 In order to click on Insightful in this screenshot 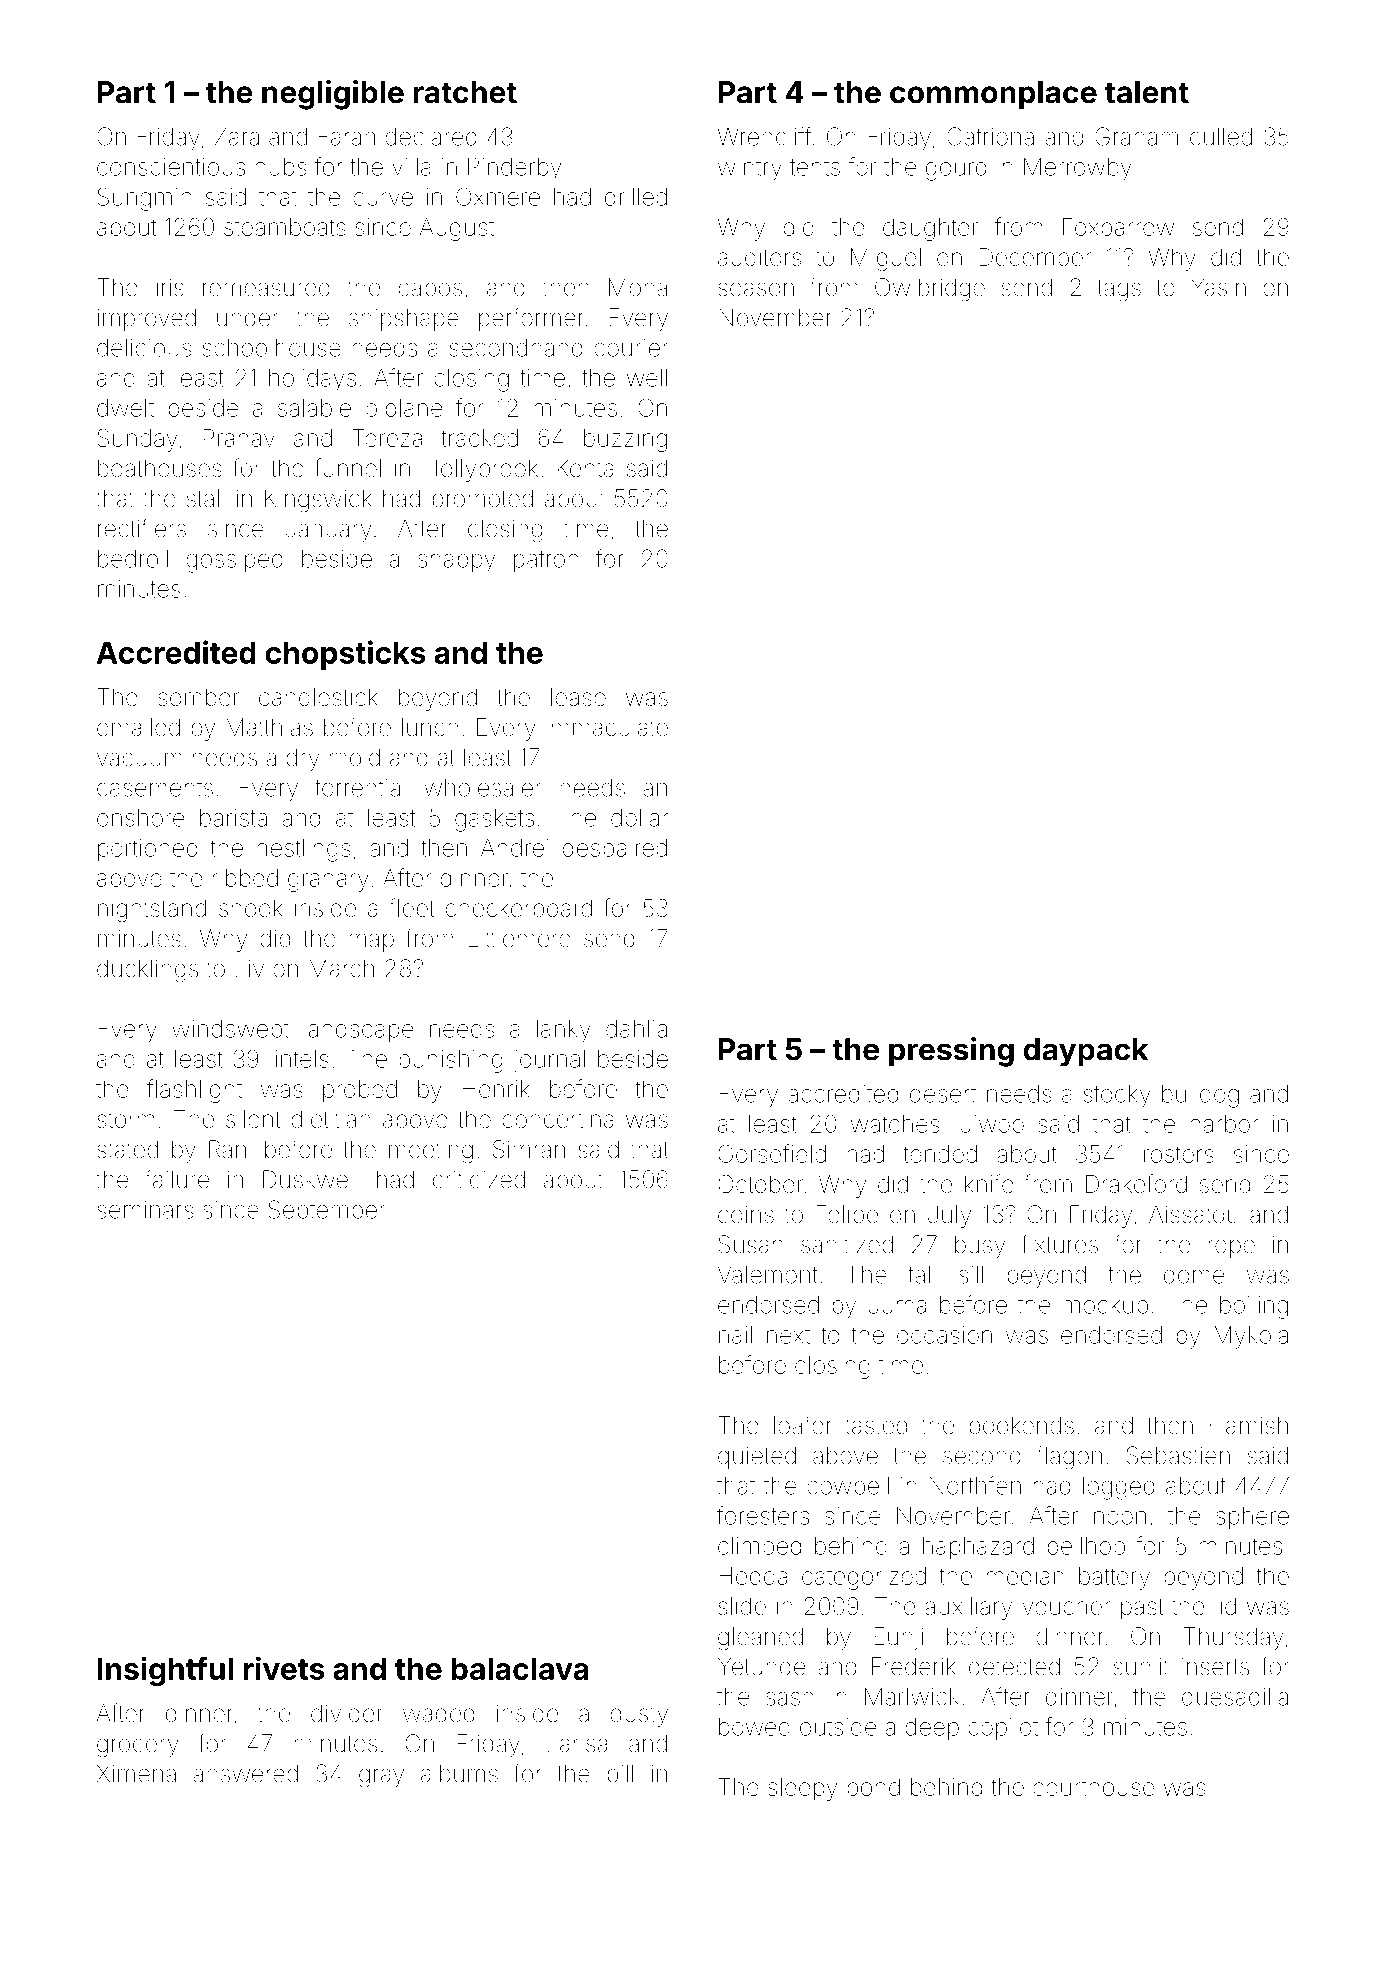, I will do `click(165, 1671)`.
